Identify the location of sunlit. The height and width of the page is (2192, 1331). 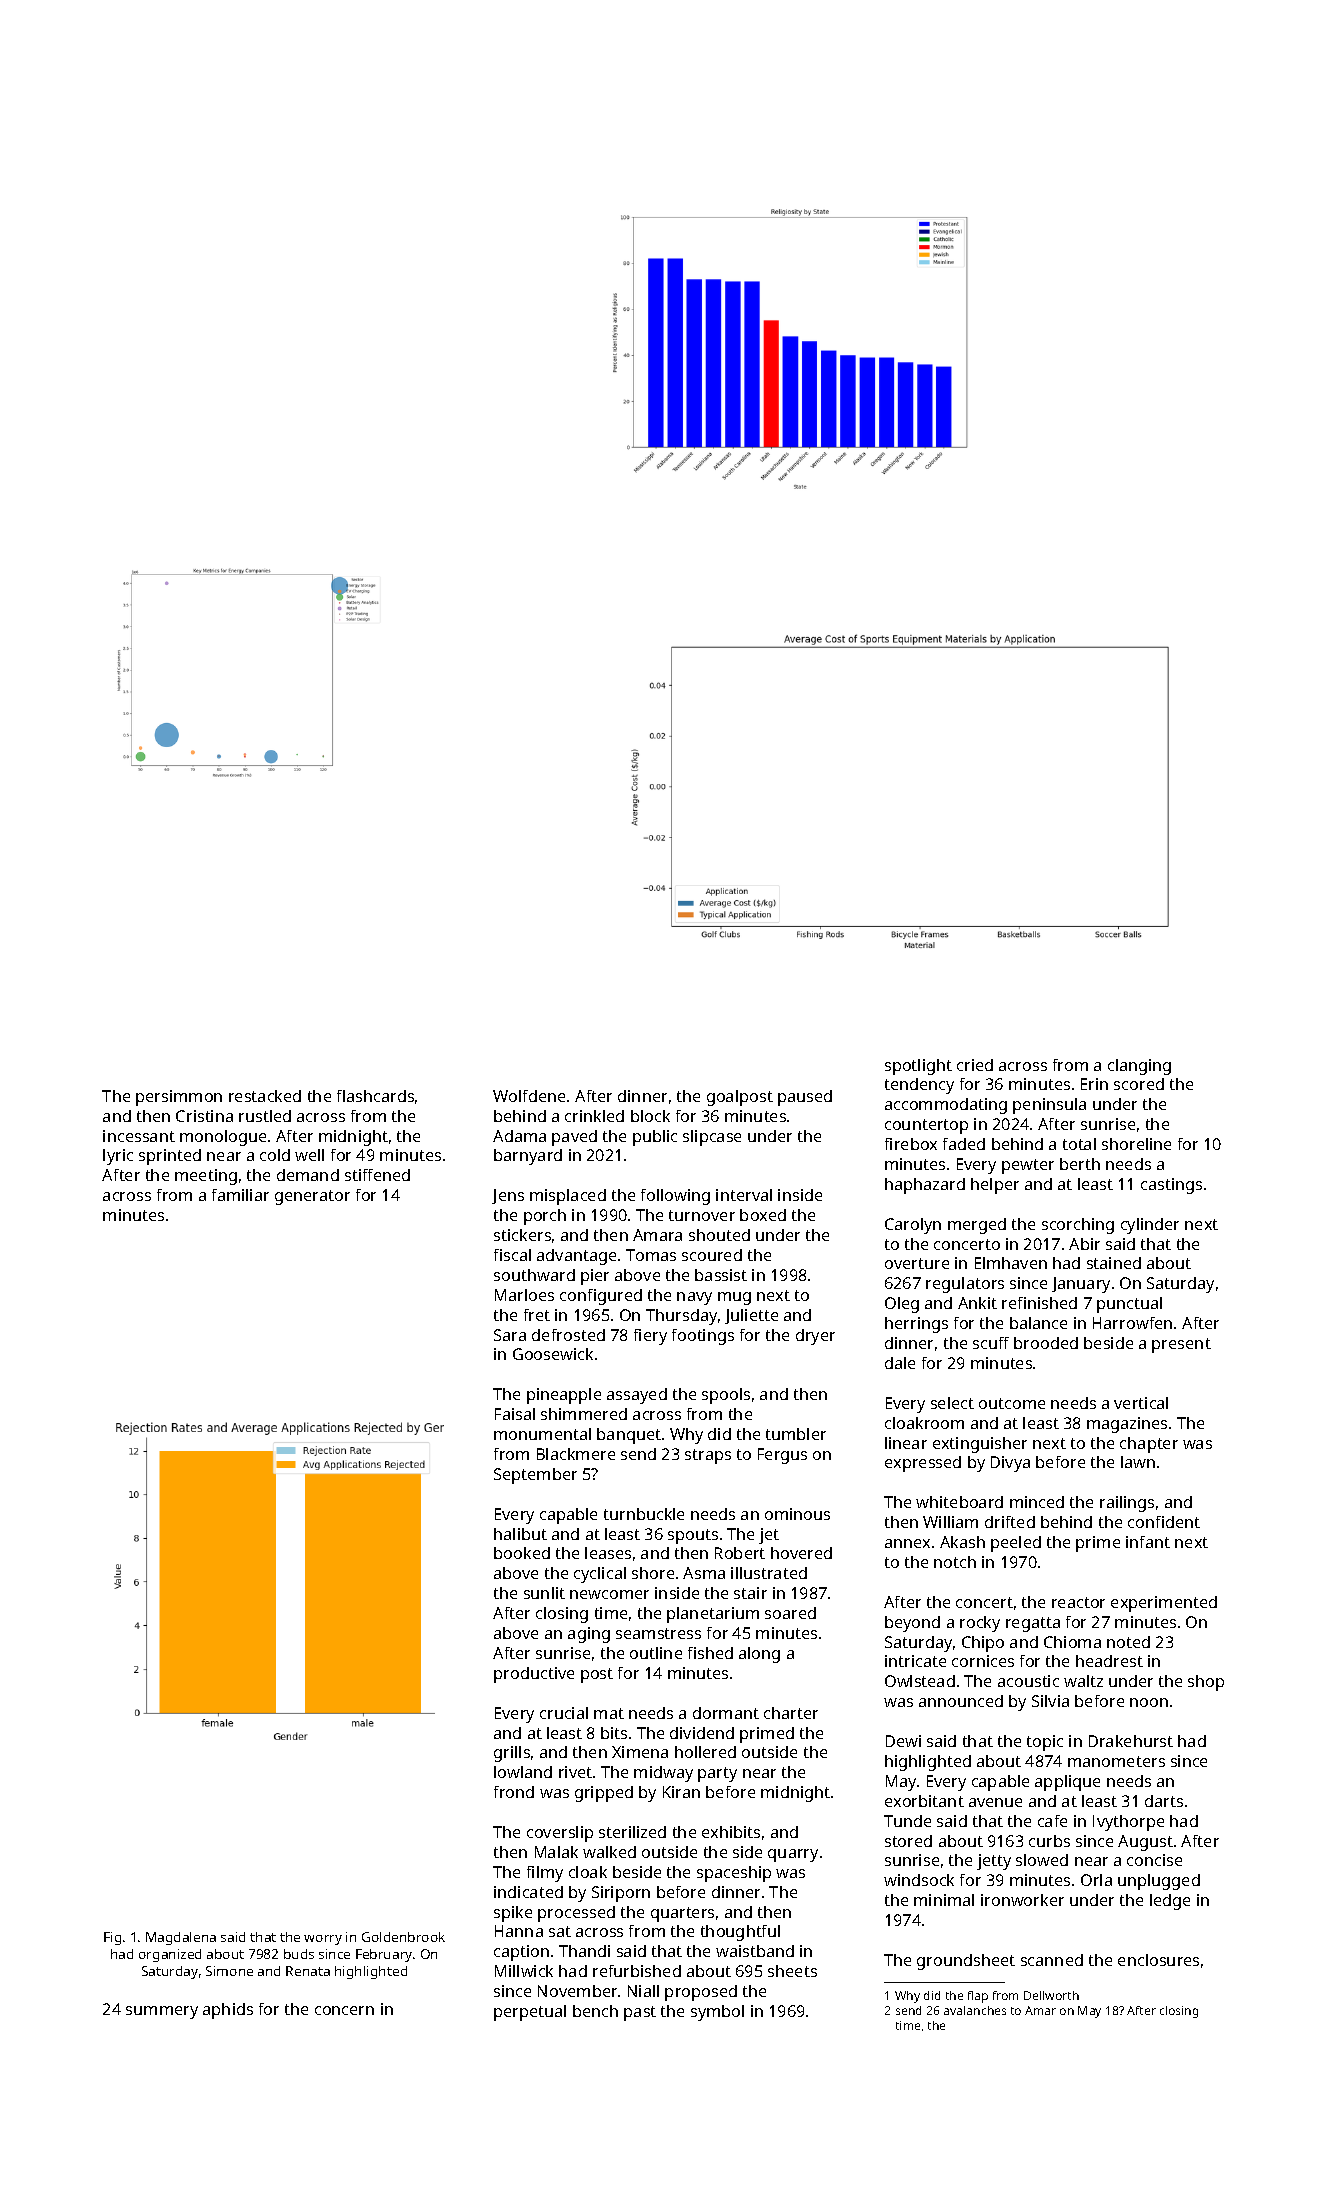
(544, 1593).
